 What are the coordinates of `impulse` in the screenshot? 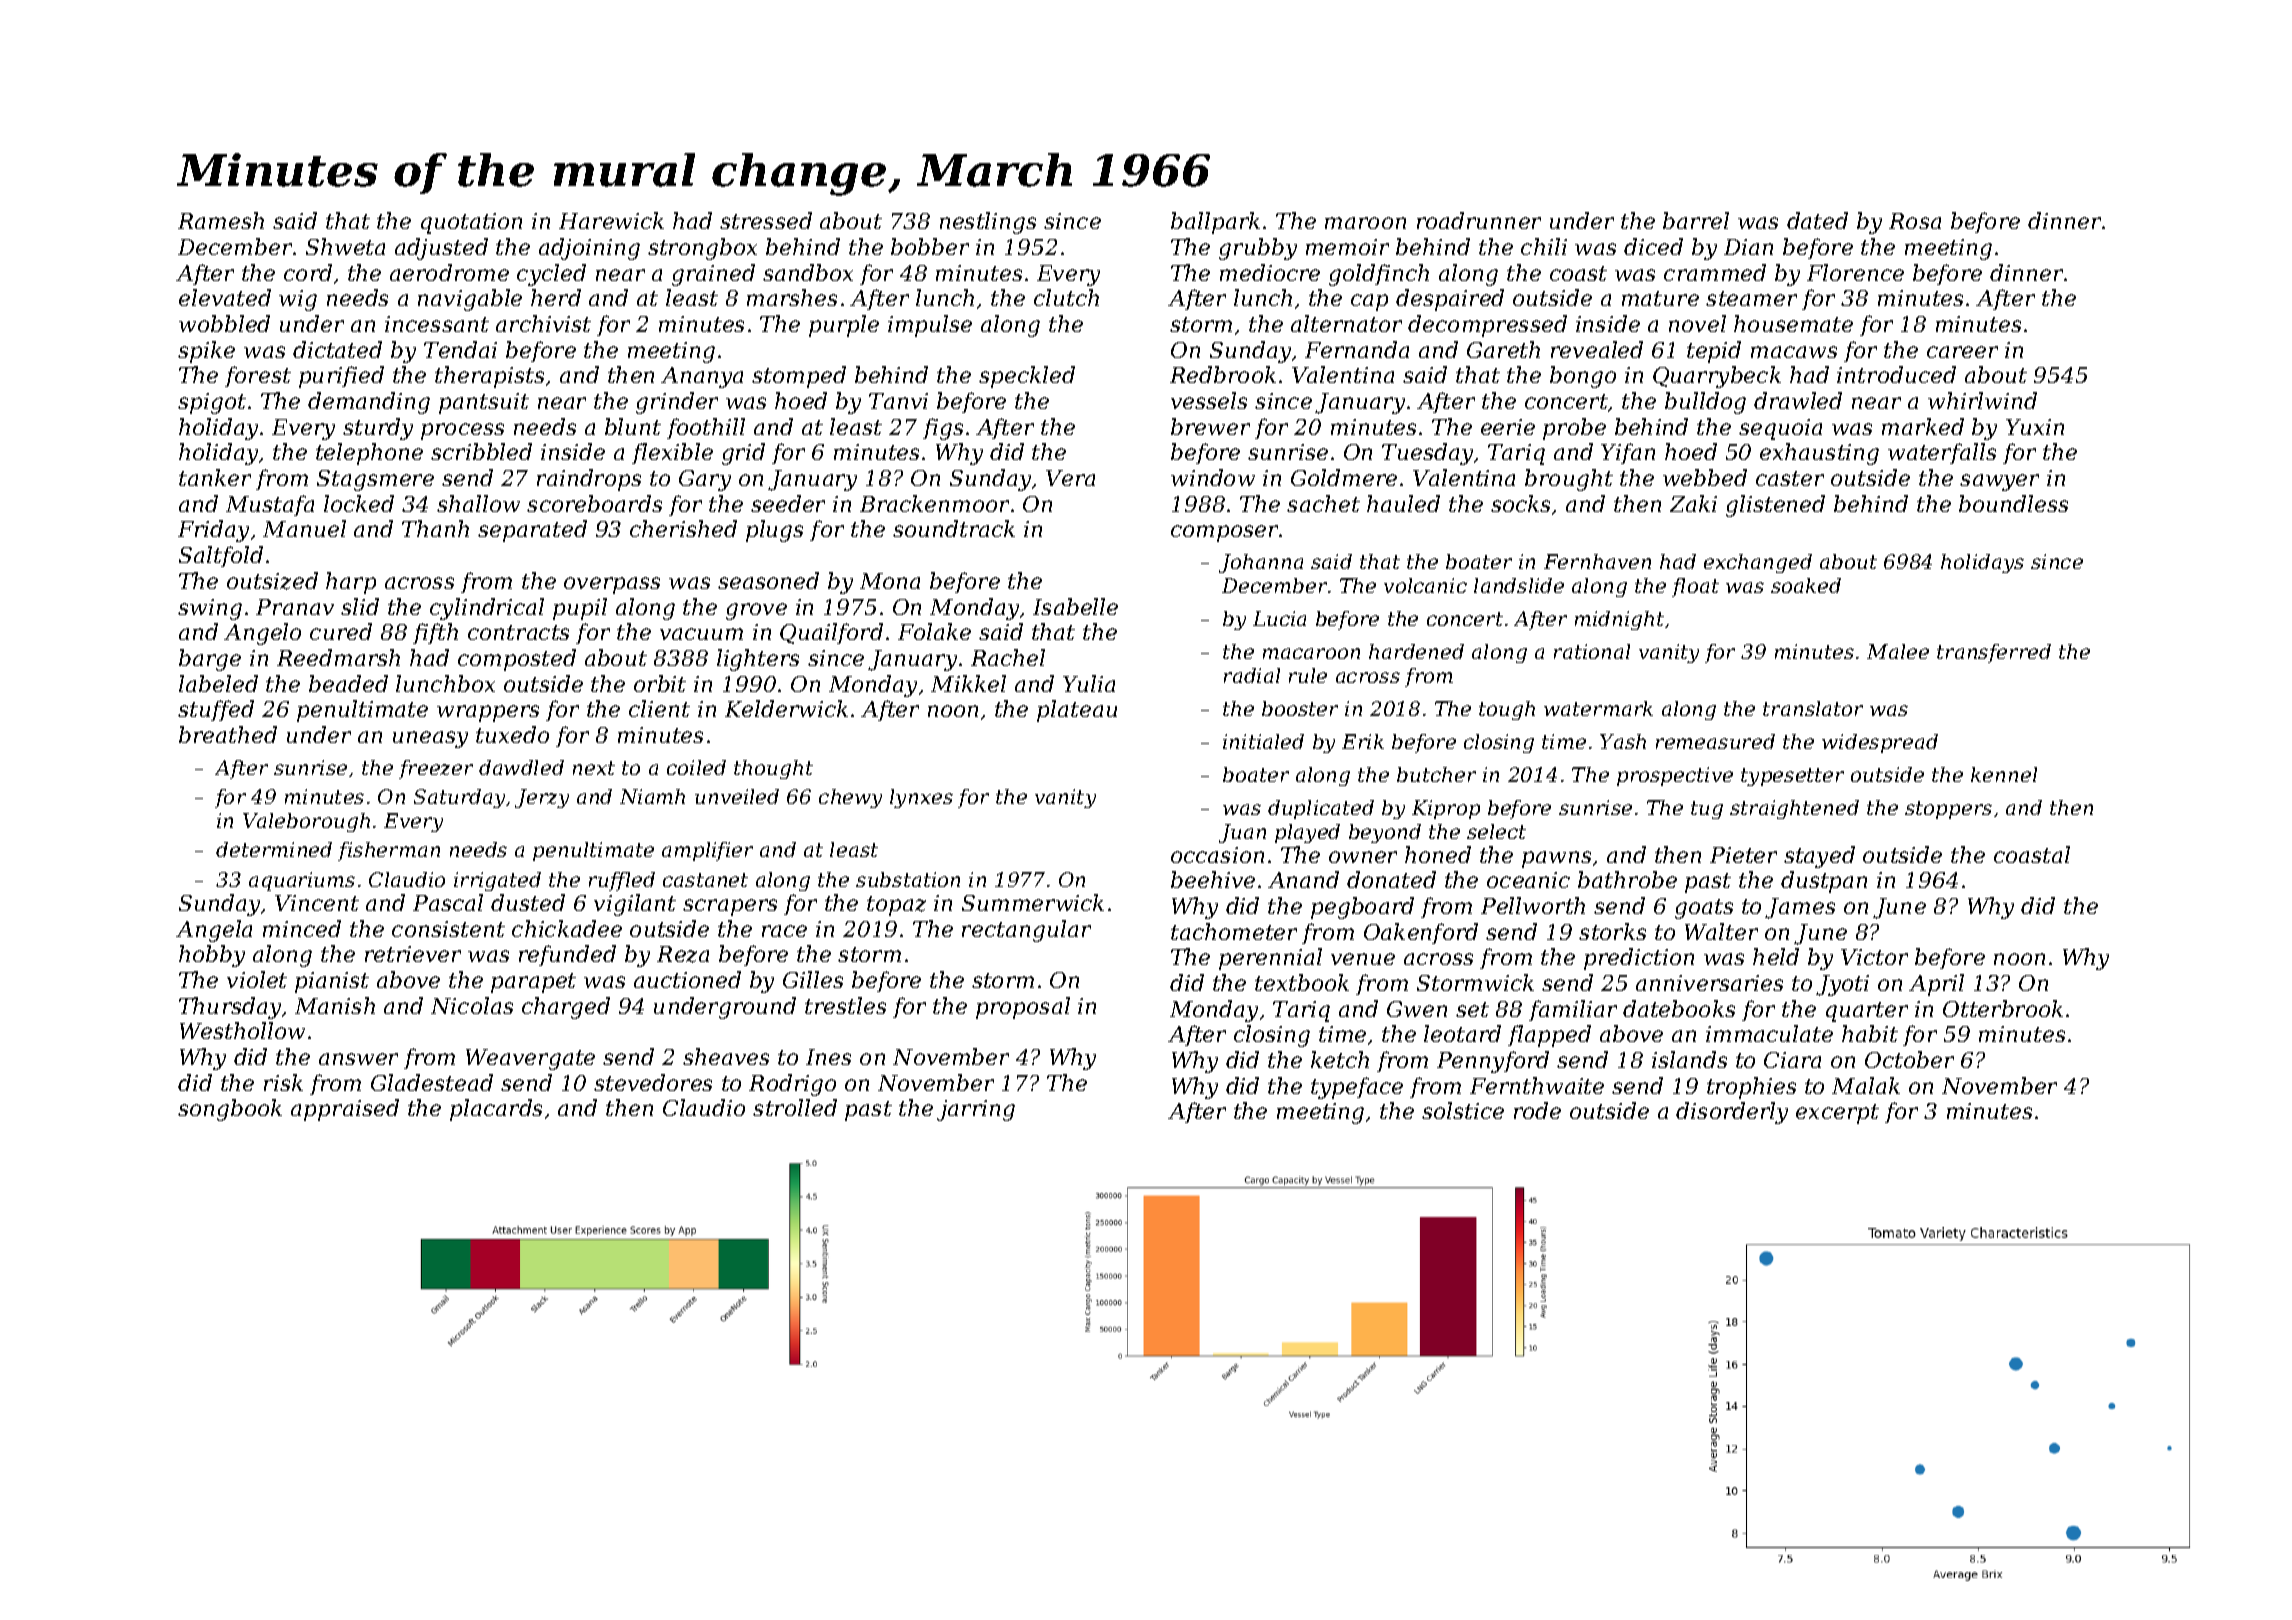 It's located at (930, 326).
